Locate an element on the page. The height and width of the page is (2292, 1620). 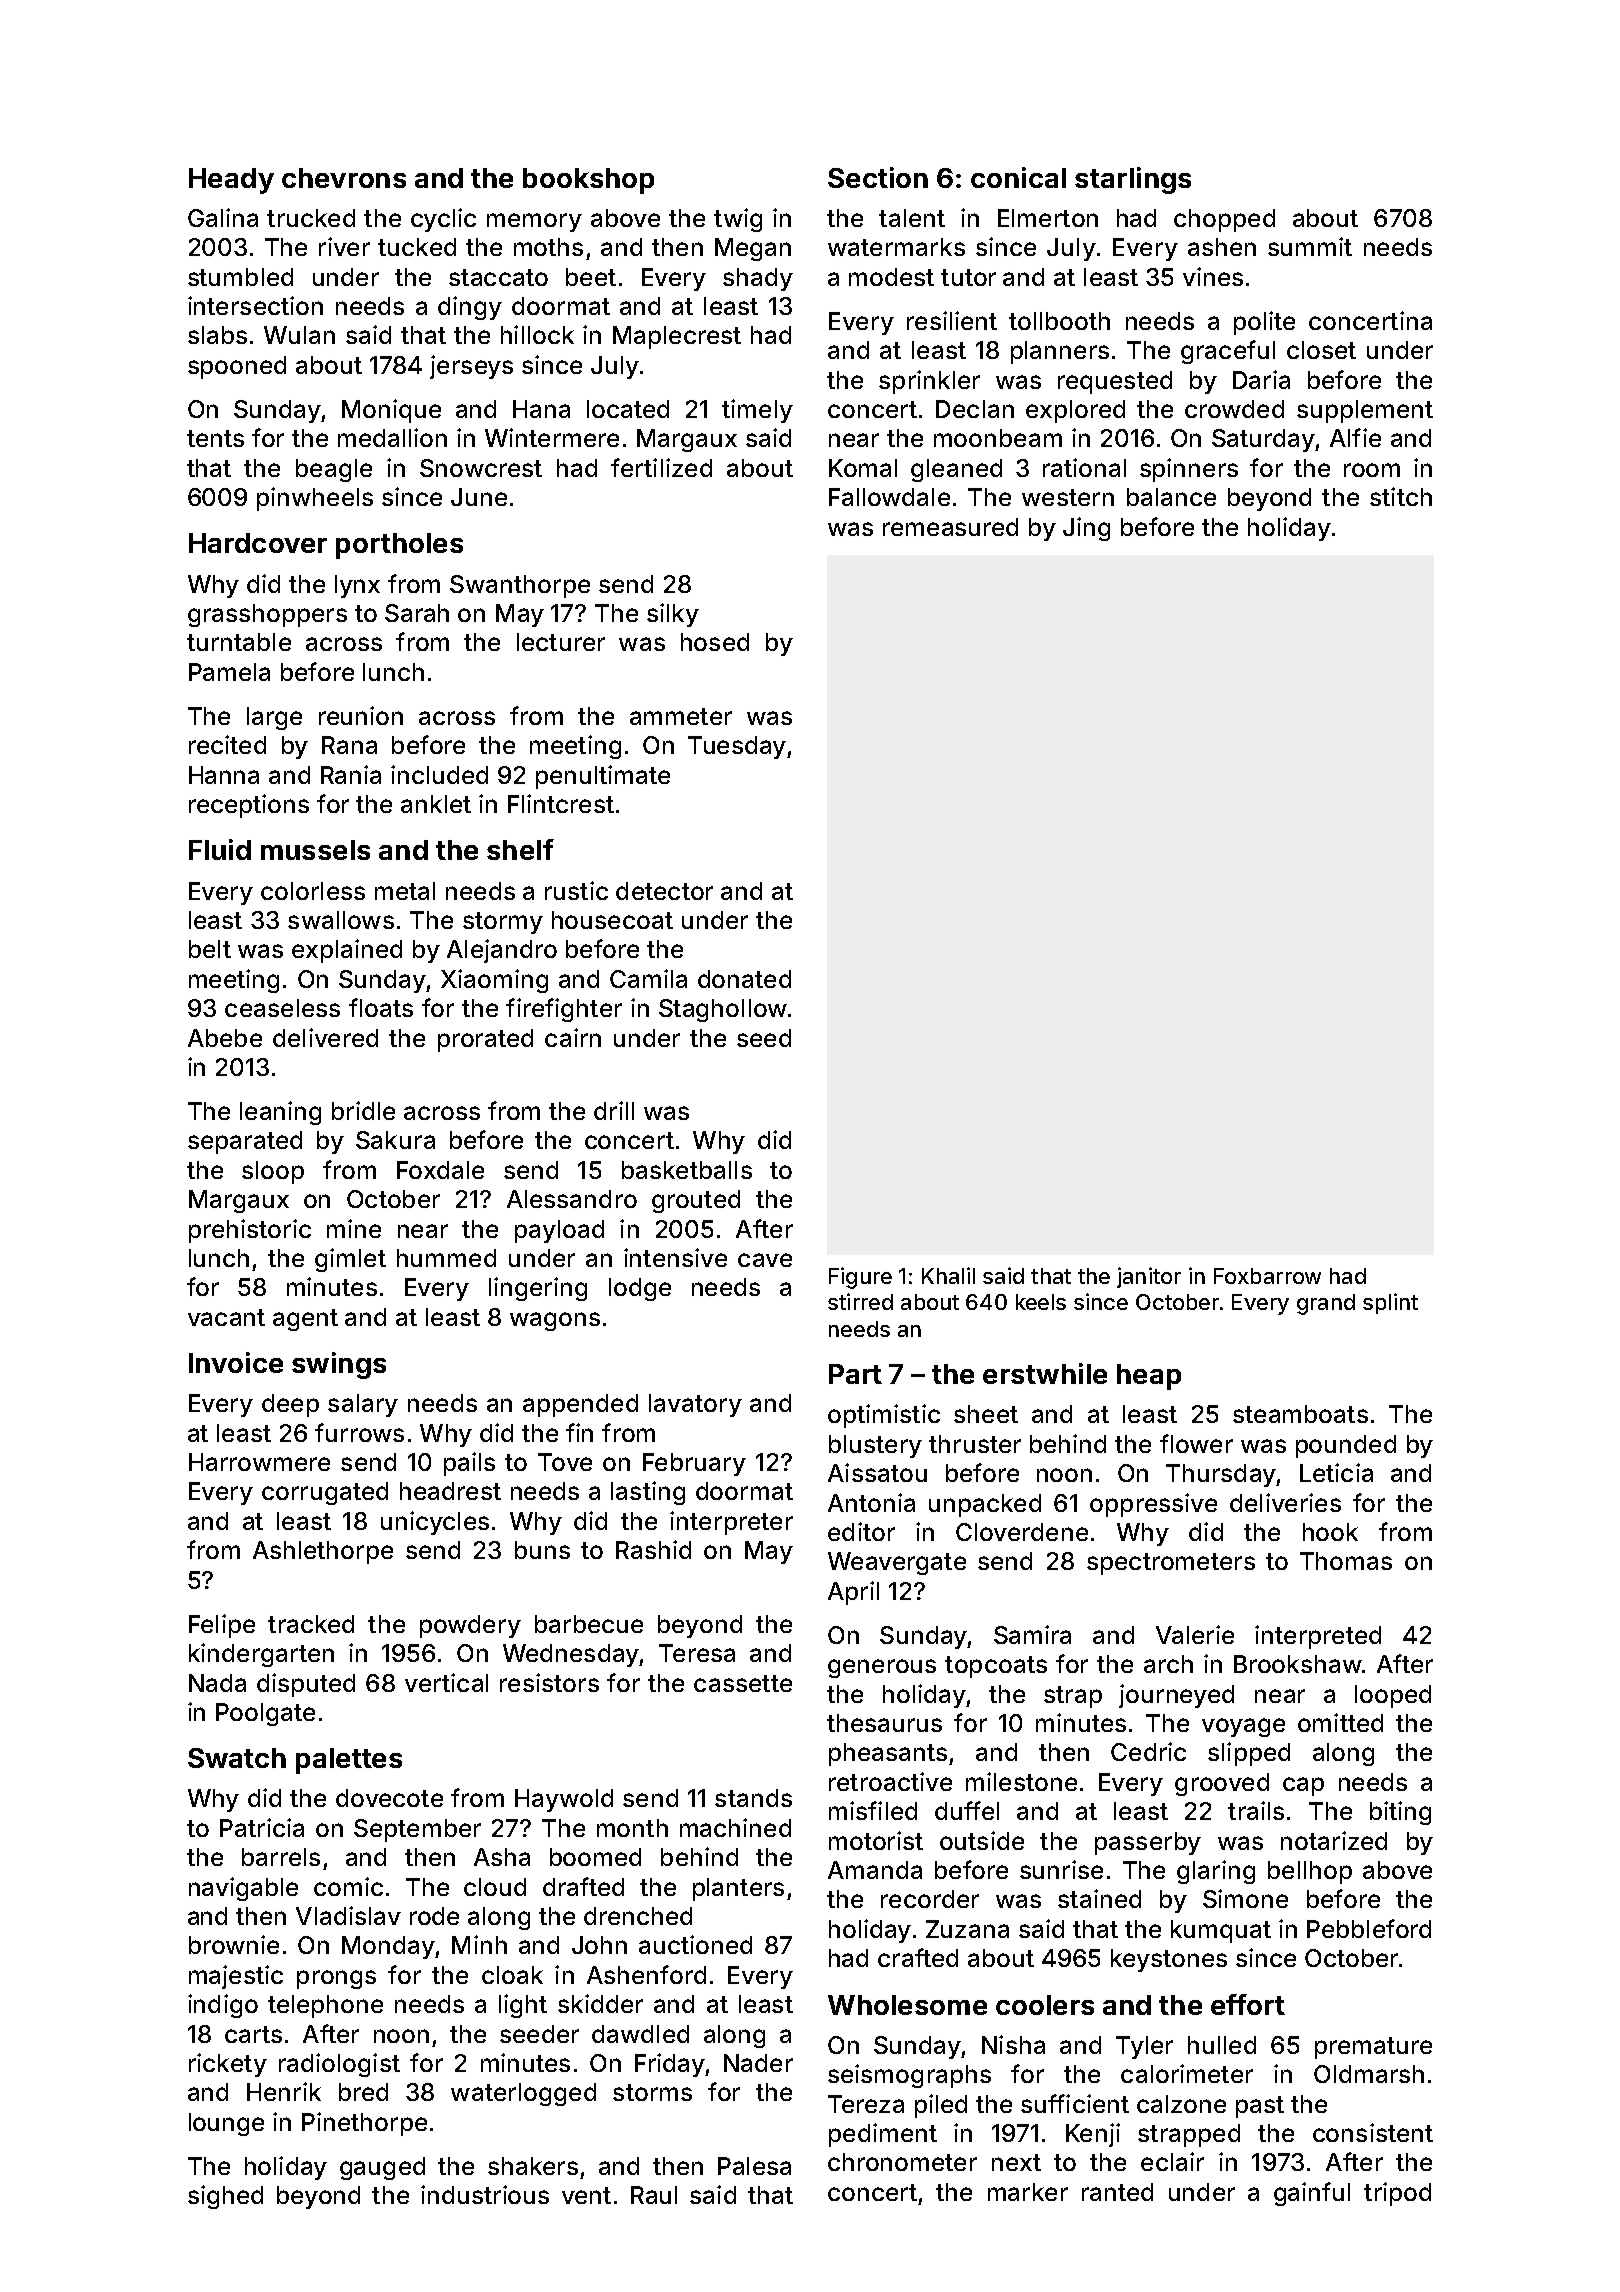
chevrons is located at coordinates (344, 178).
